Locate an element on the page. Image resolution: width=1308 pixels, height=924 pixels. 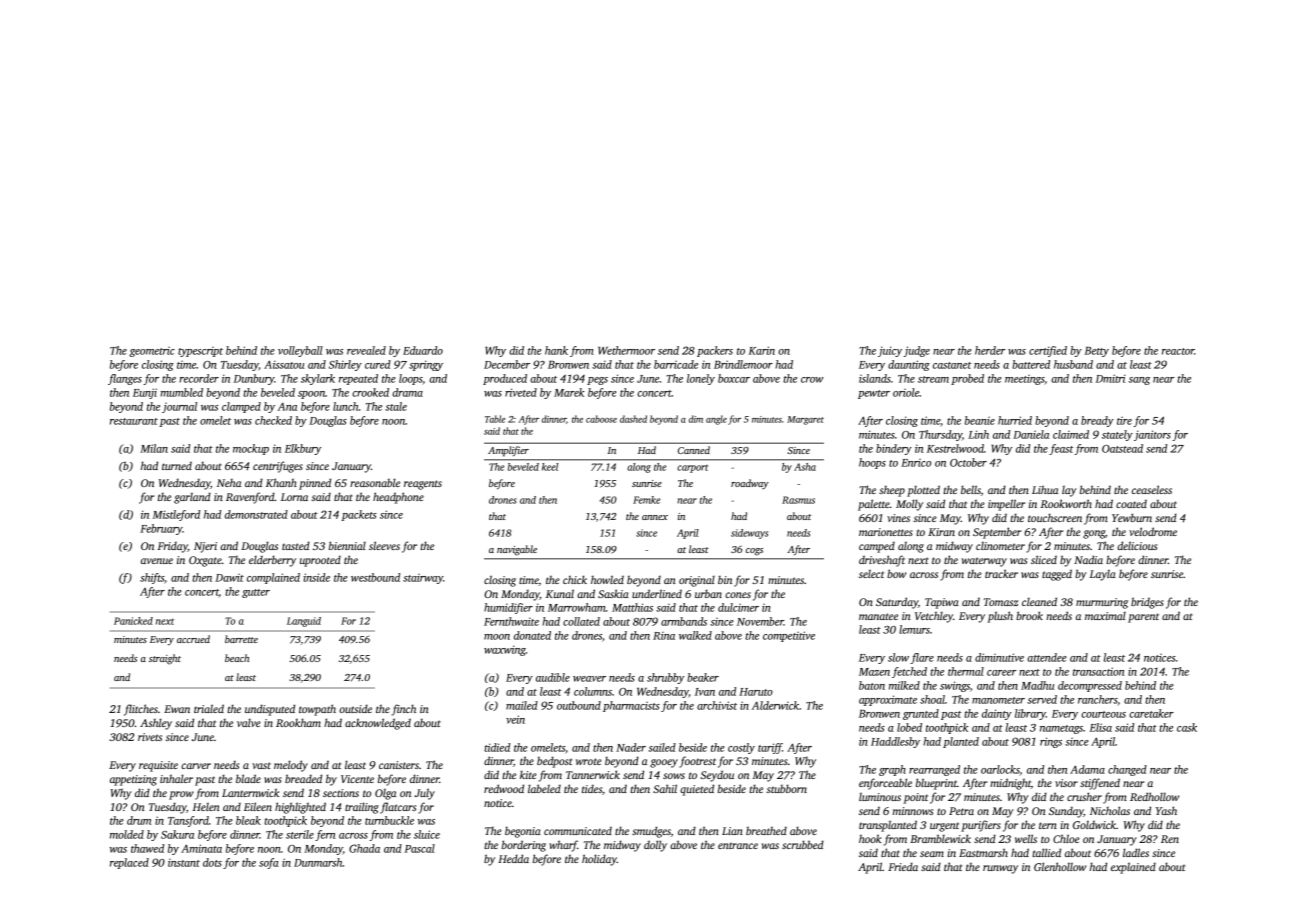
sideways is located at coordinates (749, 534).
